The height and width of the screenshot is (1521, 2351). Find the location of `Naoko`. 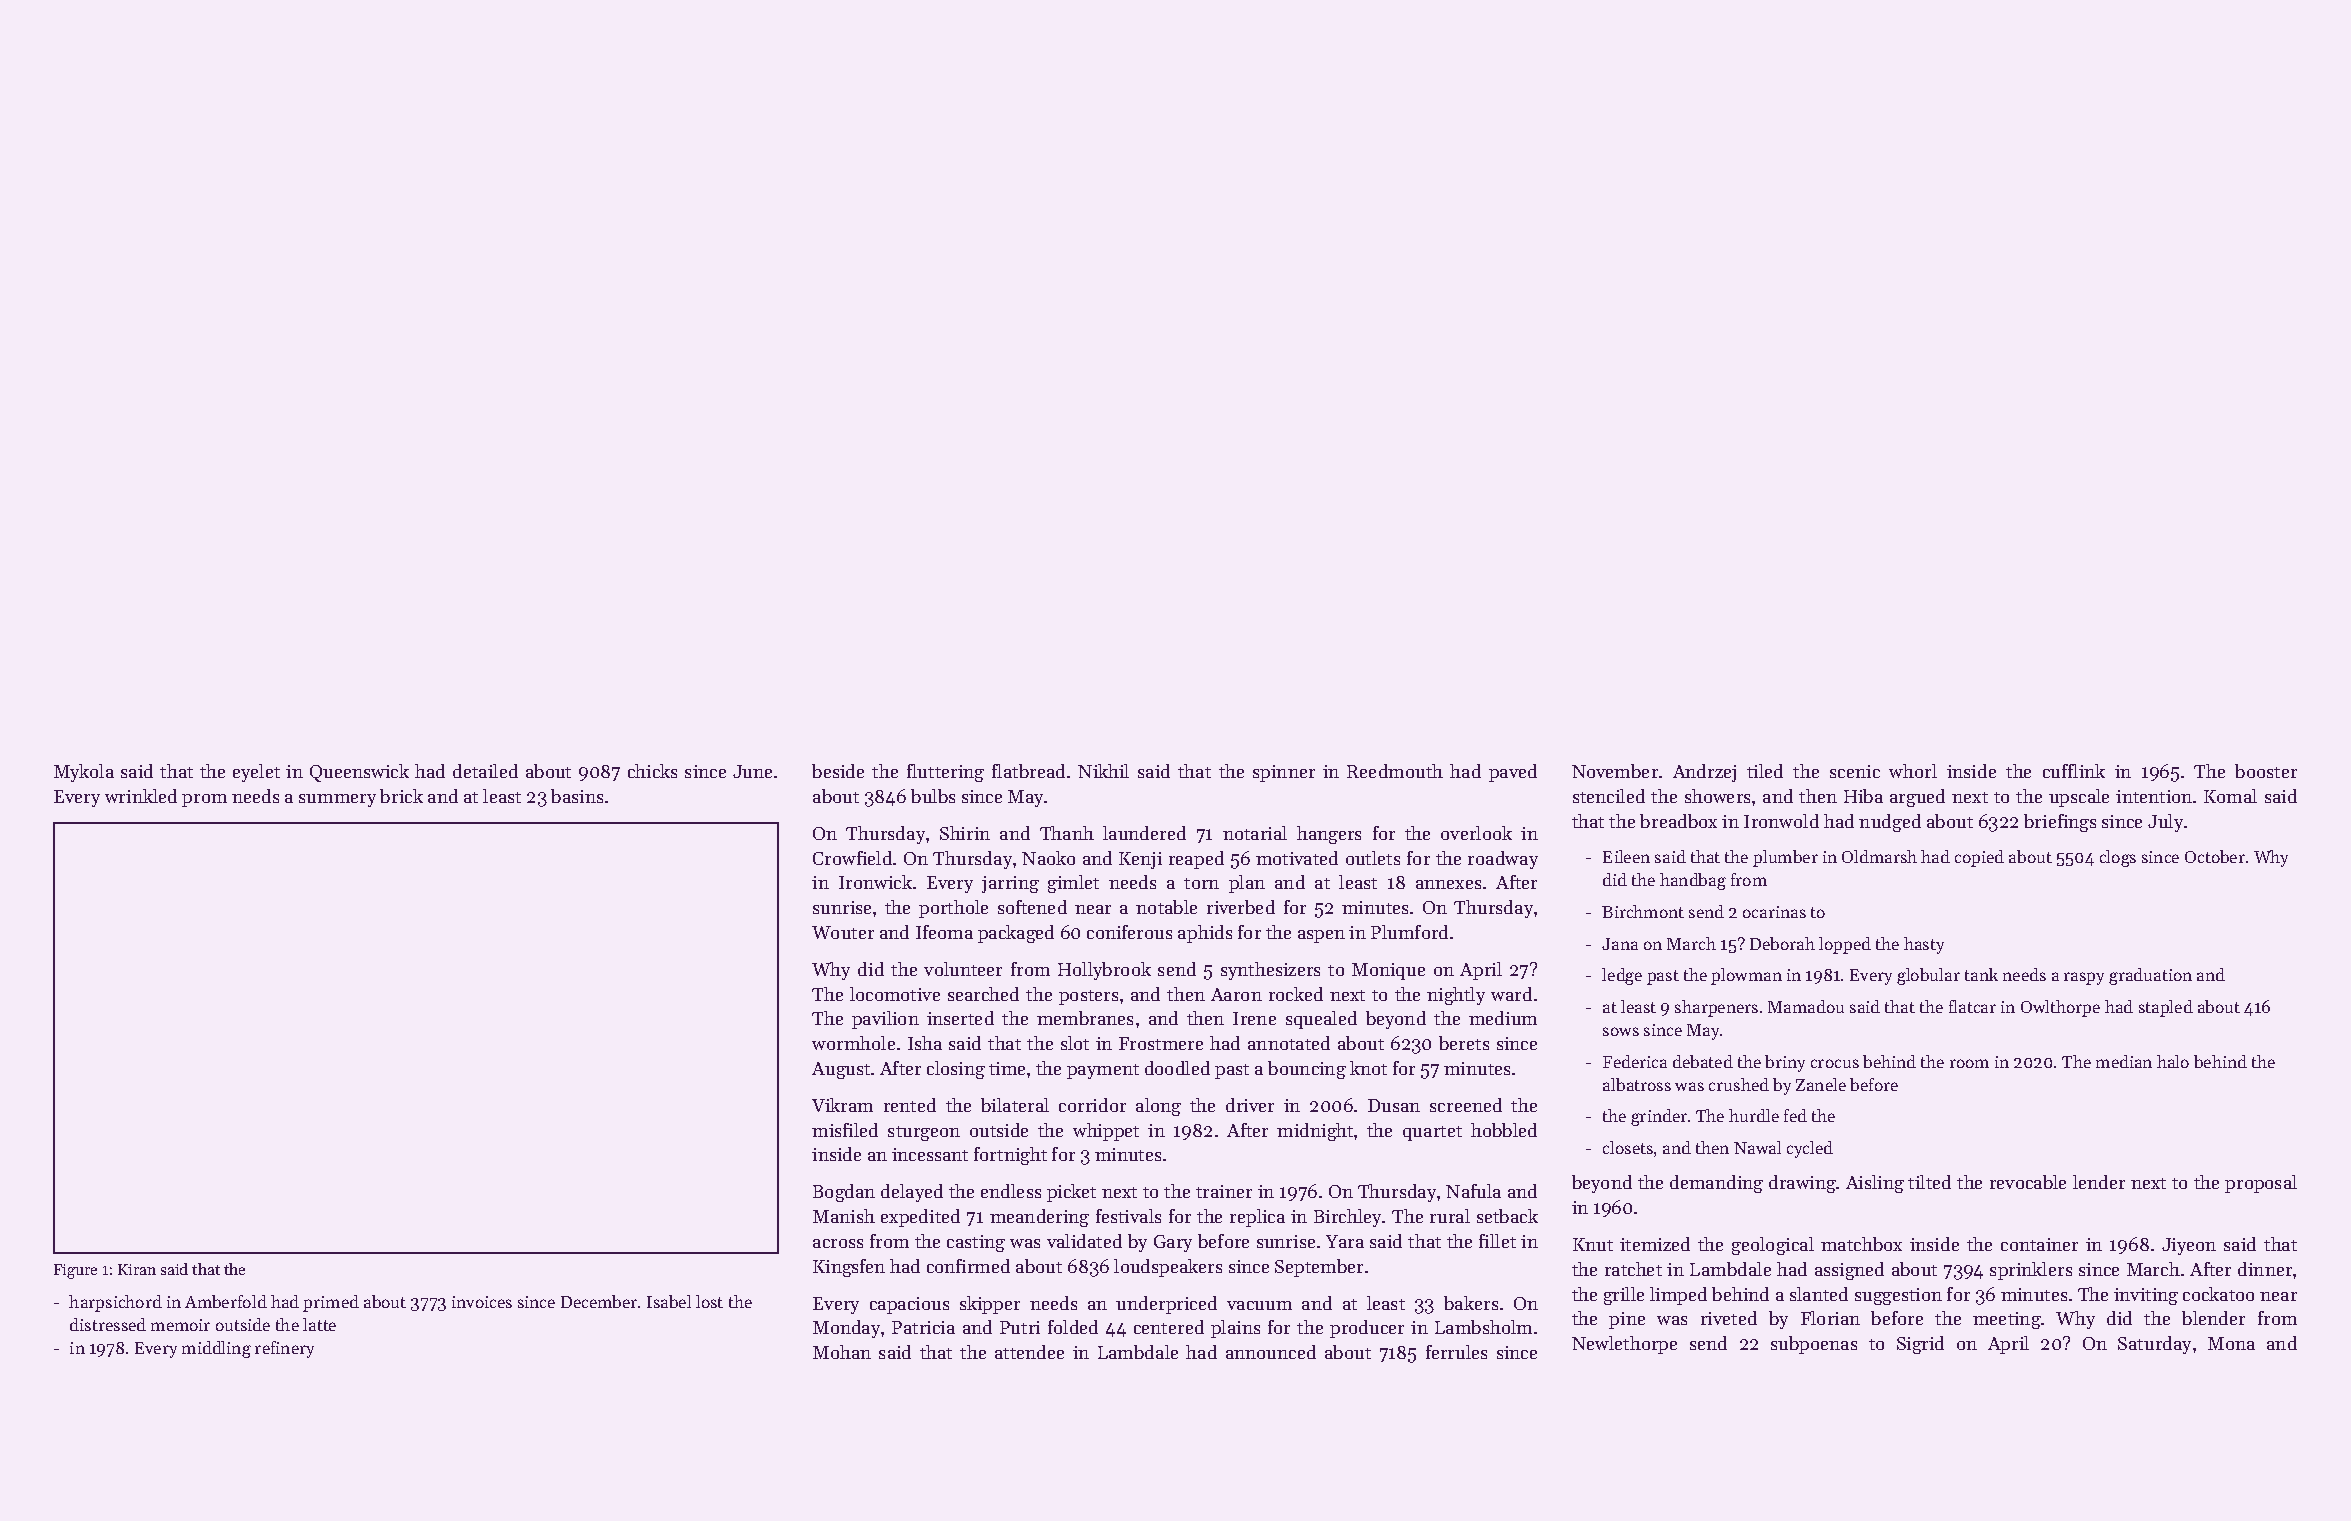

Naoko is located at coordinates (1048, 858).
